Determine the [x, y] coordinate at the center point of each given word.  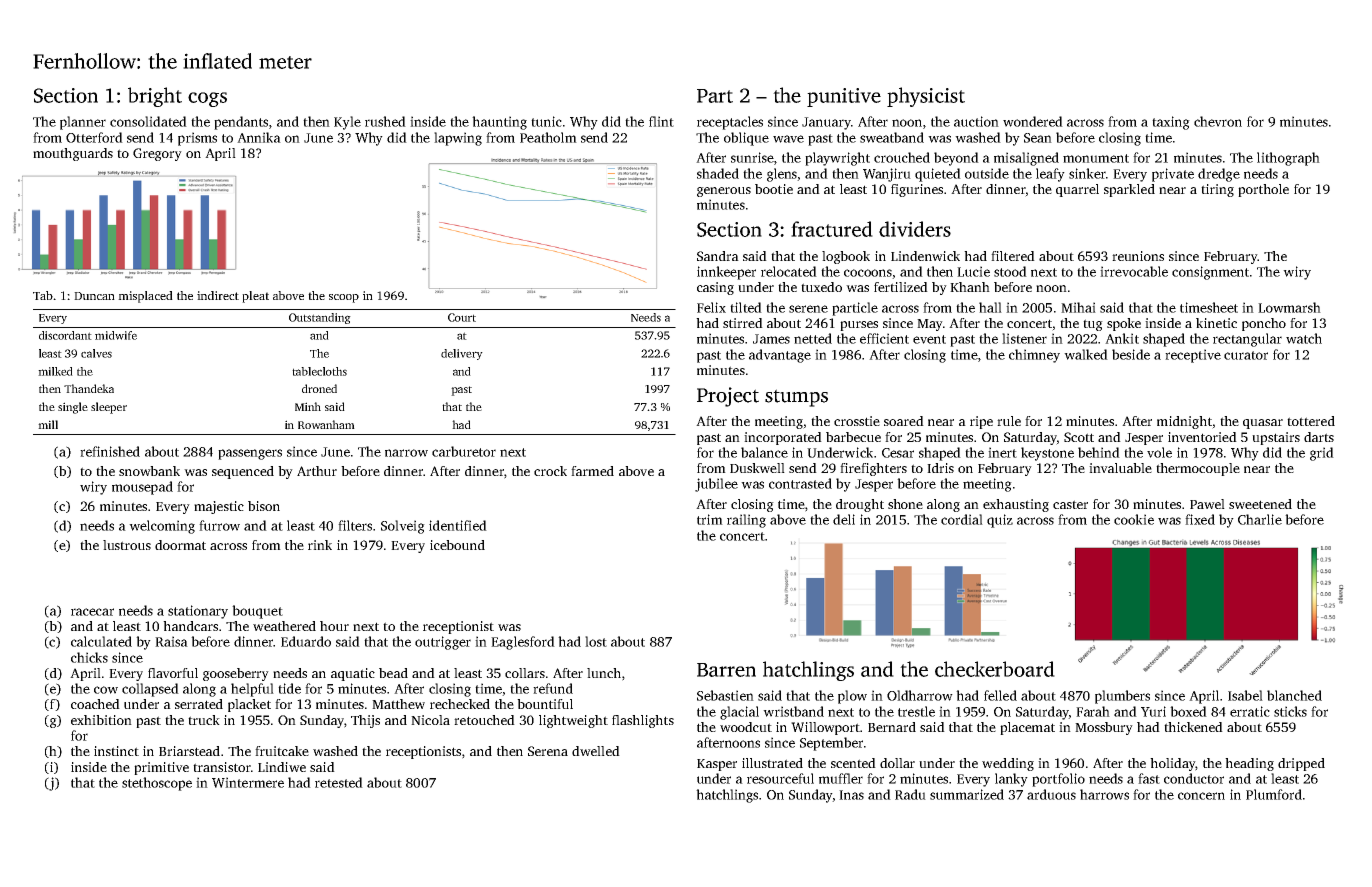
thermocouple [1198, 469]
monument [1096, 158]
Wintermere [248, 782]
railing [746, 521]
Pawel [1207, 504]
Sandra [718, 256]
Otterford [94, 137]
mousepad [142, 488]
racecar [92, 612]
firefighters [873, 469]
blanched [1294, 695]
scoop [344, 298]
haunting [499, 123]
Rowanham [326, 424]
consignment [1210, 273]
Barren [726, 670]
